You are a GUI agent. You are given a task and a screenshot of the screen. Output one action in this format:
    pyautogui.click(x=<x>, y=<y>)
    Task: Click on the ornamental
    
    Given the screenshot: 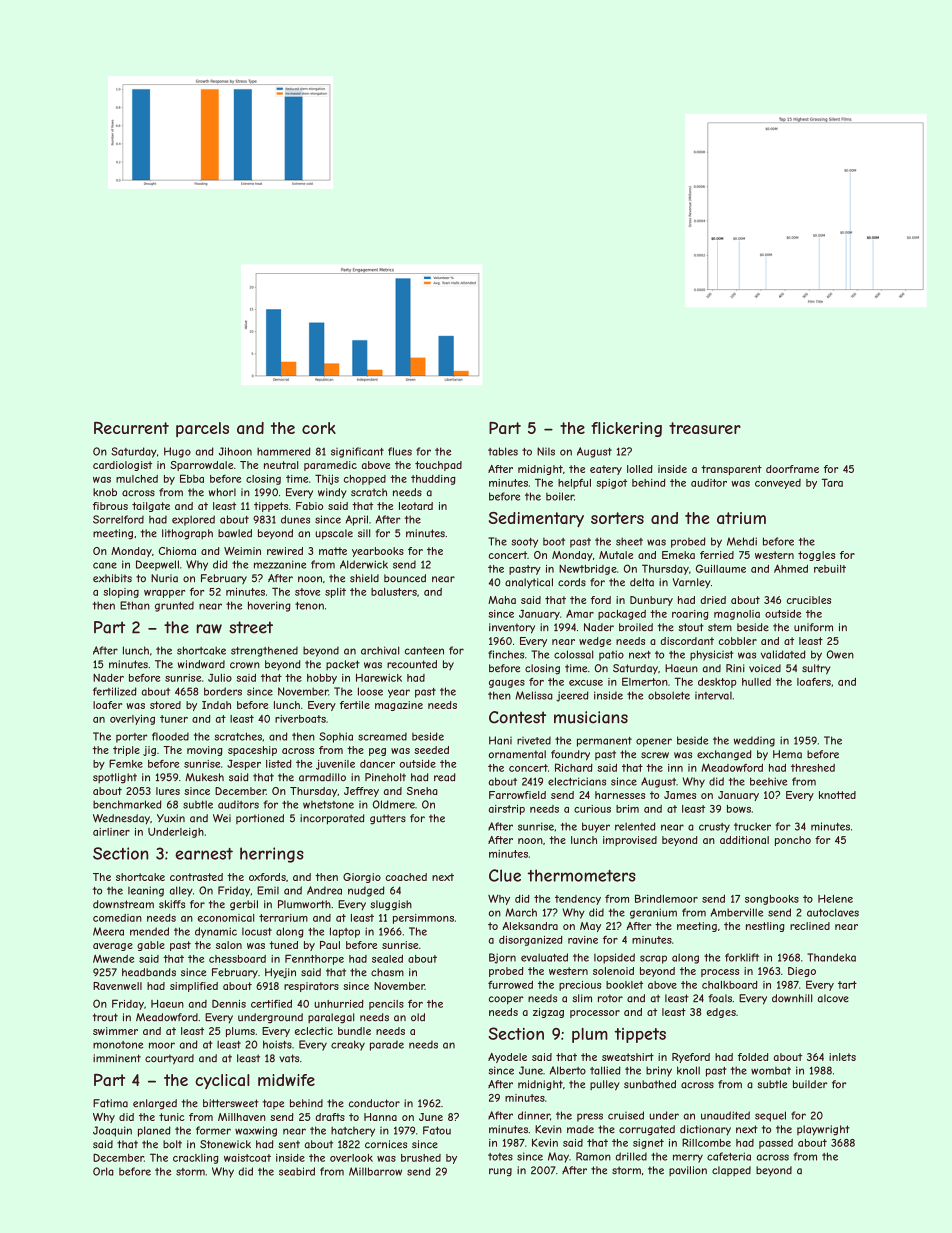 What is the action you would take?
    pyautogui.click(x=517, y=754)
